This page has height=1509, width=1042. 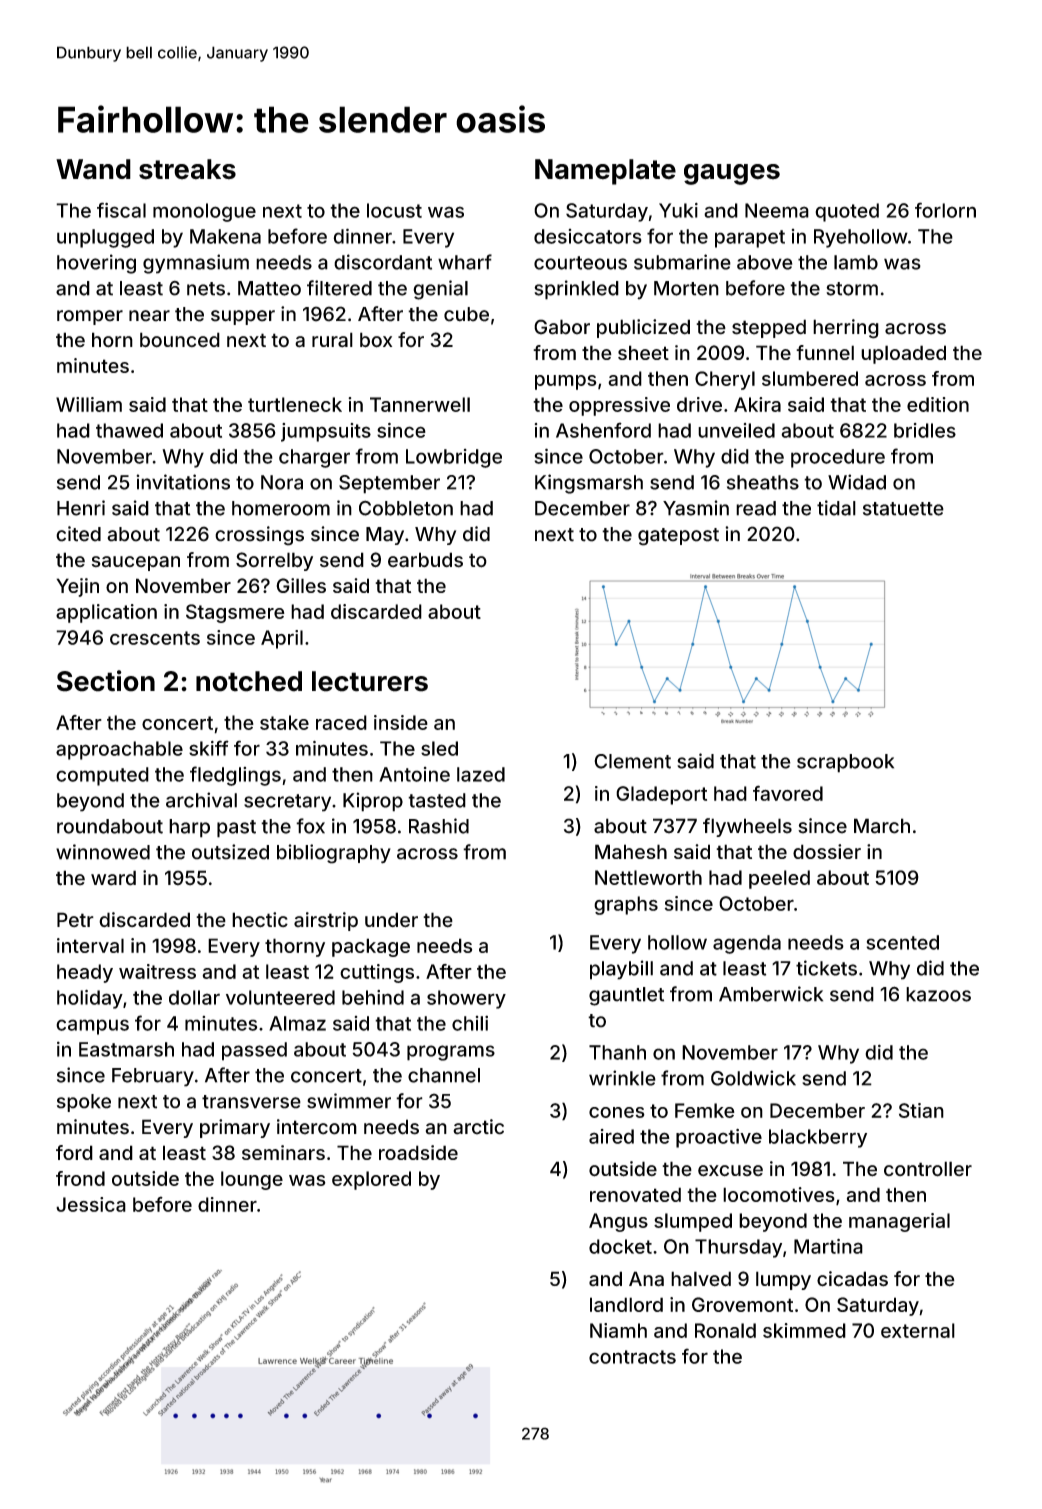 What do you see at coordinates (899, 1222) in the page?
I see `managerial` at bounding box center [899, 1222].
